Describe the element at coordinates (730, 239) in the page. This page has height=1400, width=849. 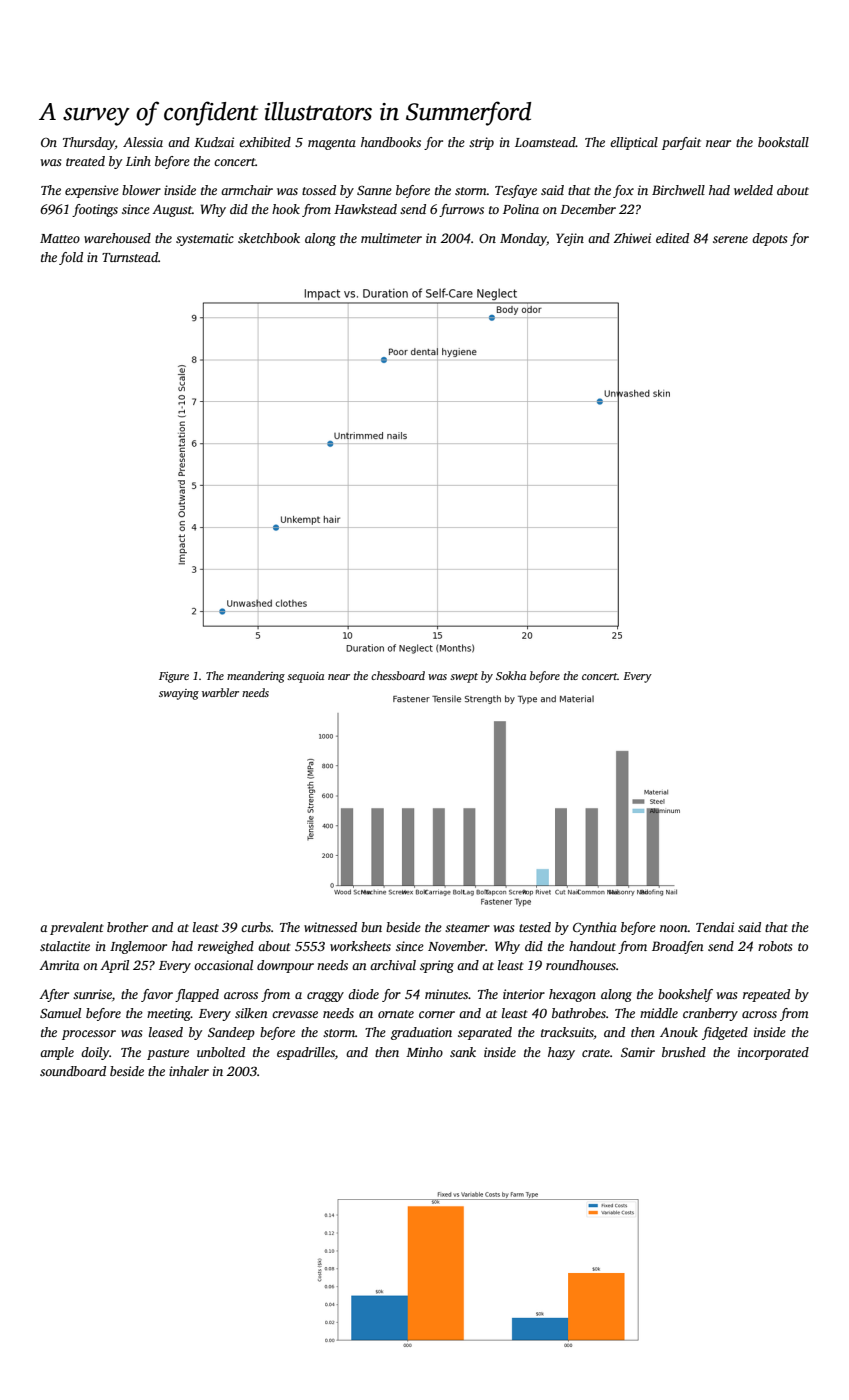
I see `serene` at that location.
